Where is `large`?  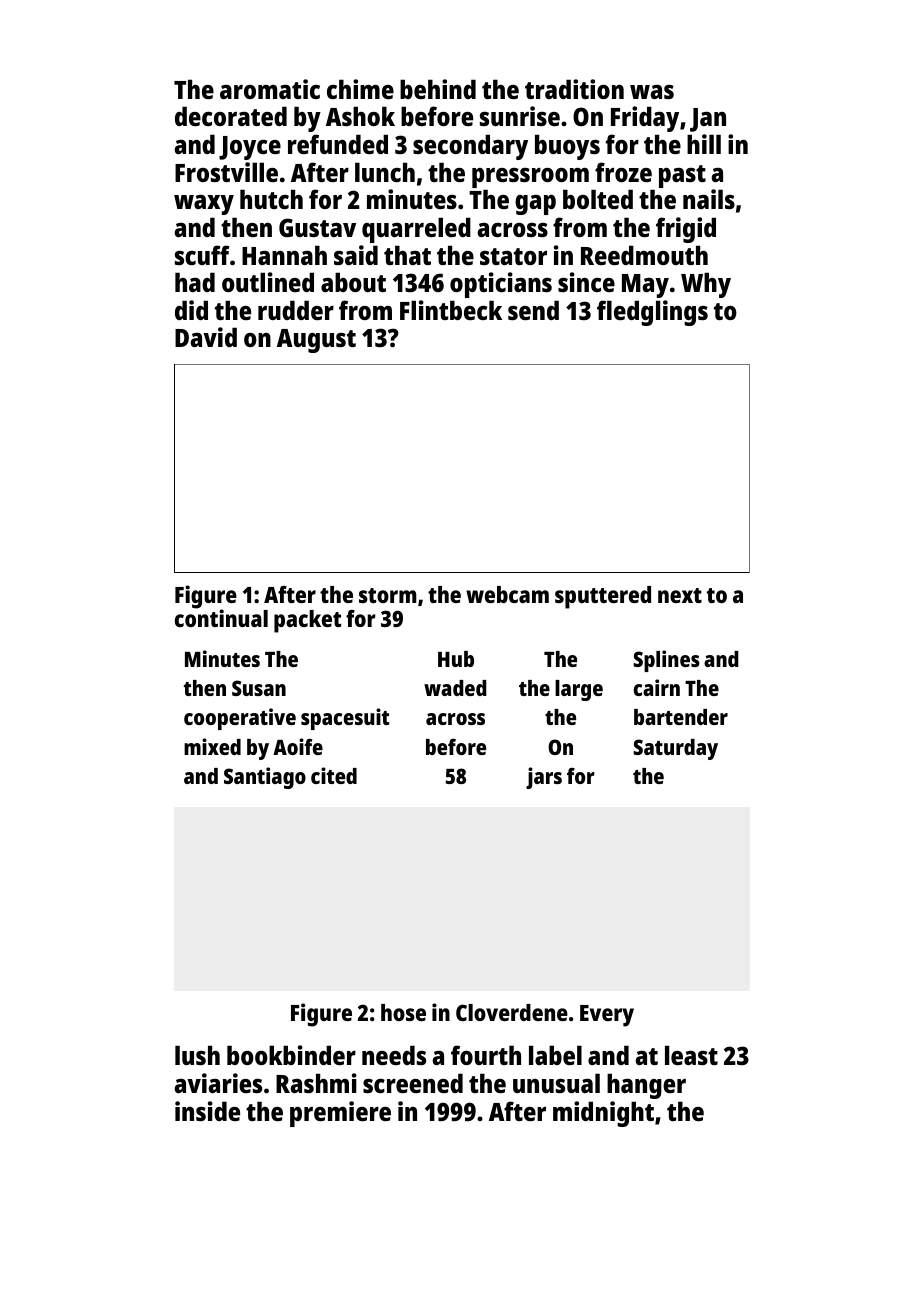
large is located at coordinates (579, 690).
